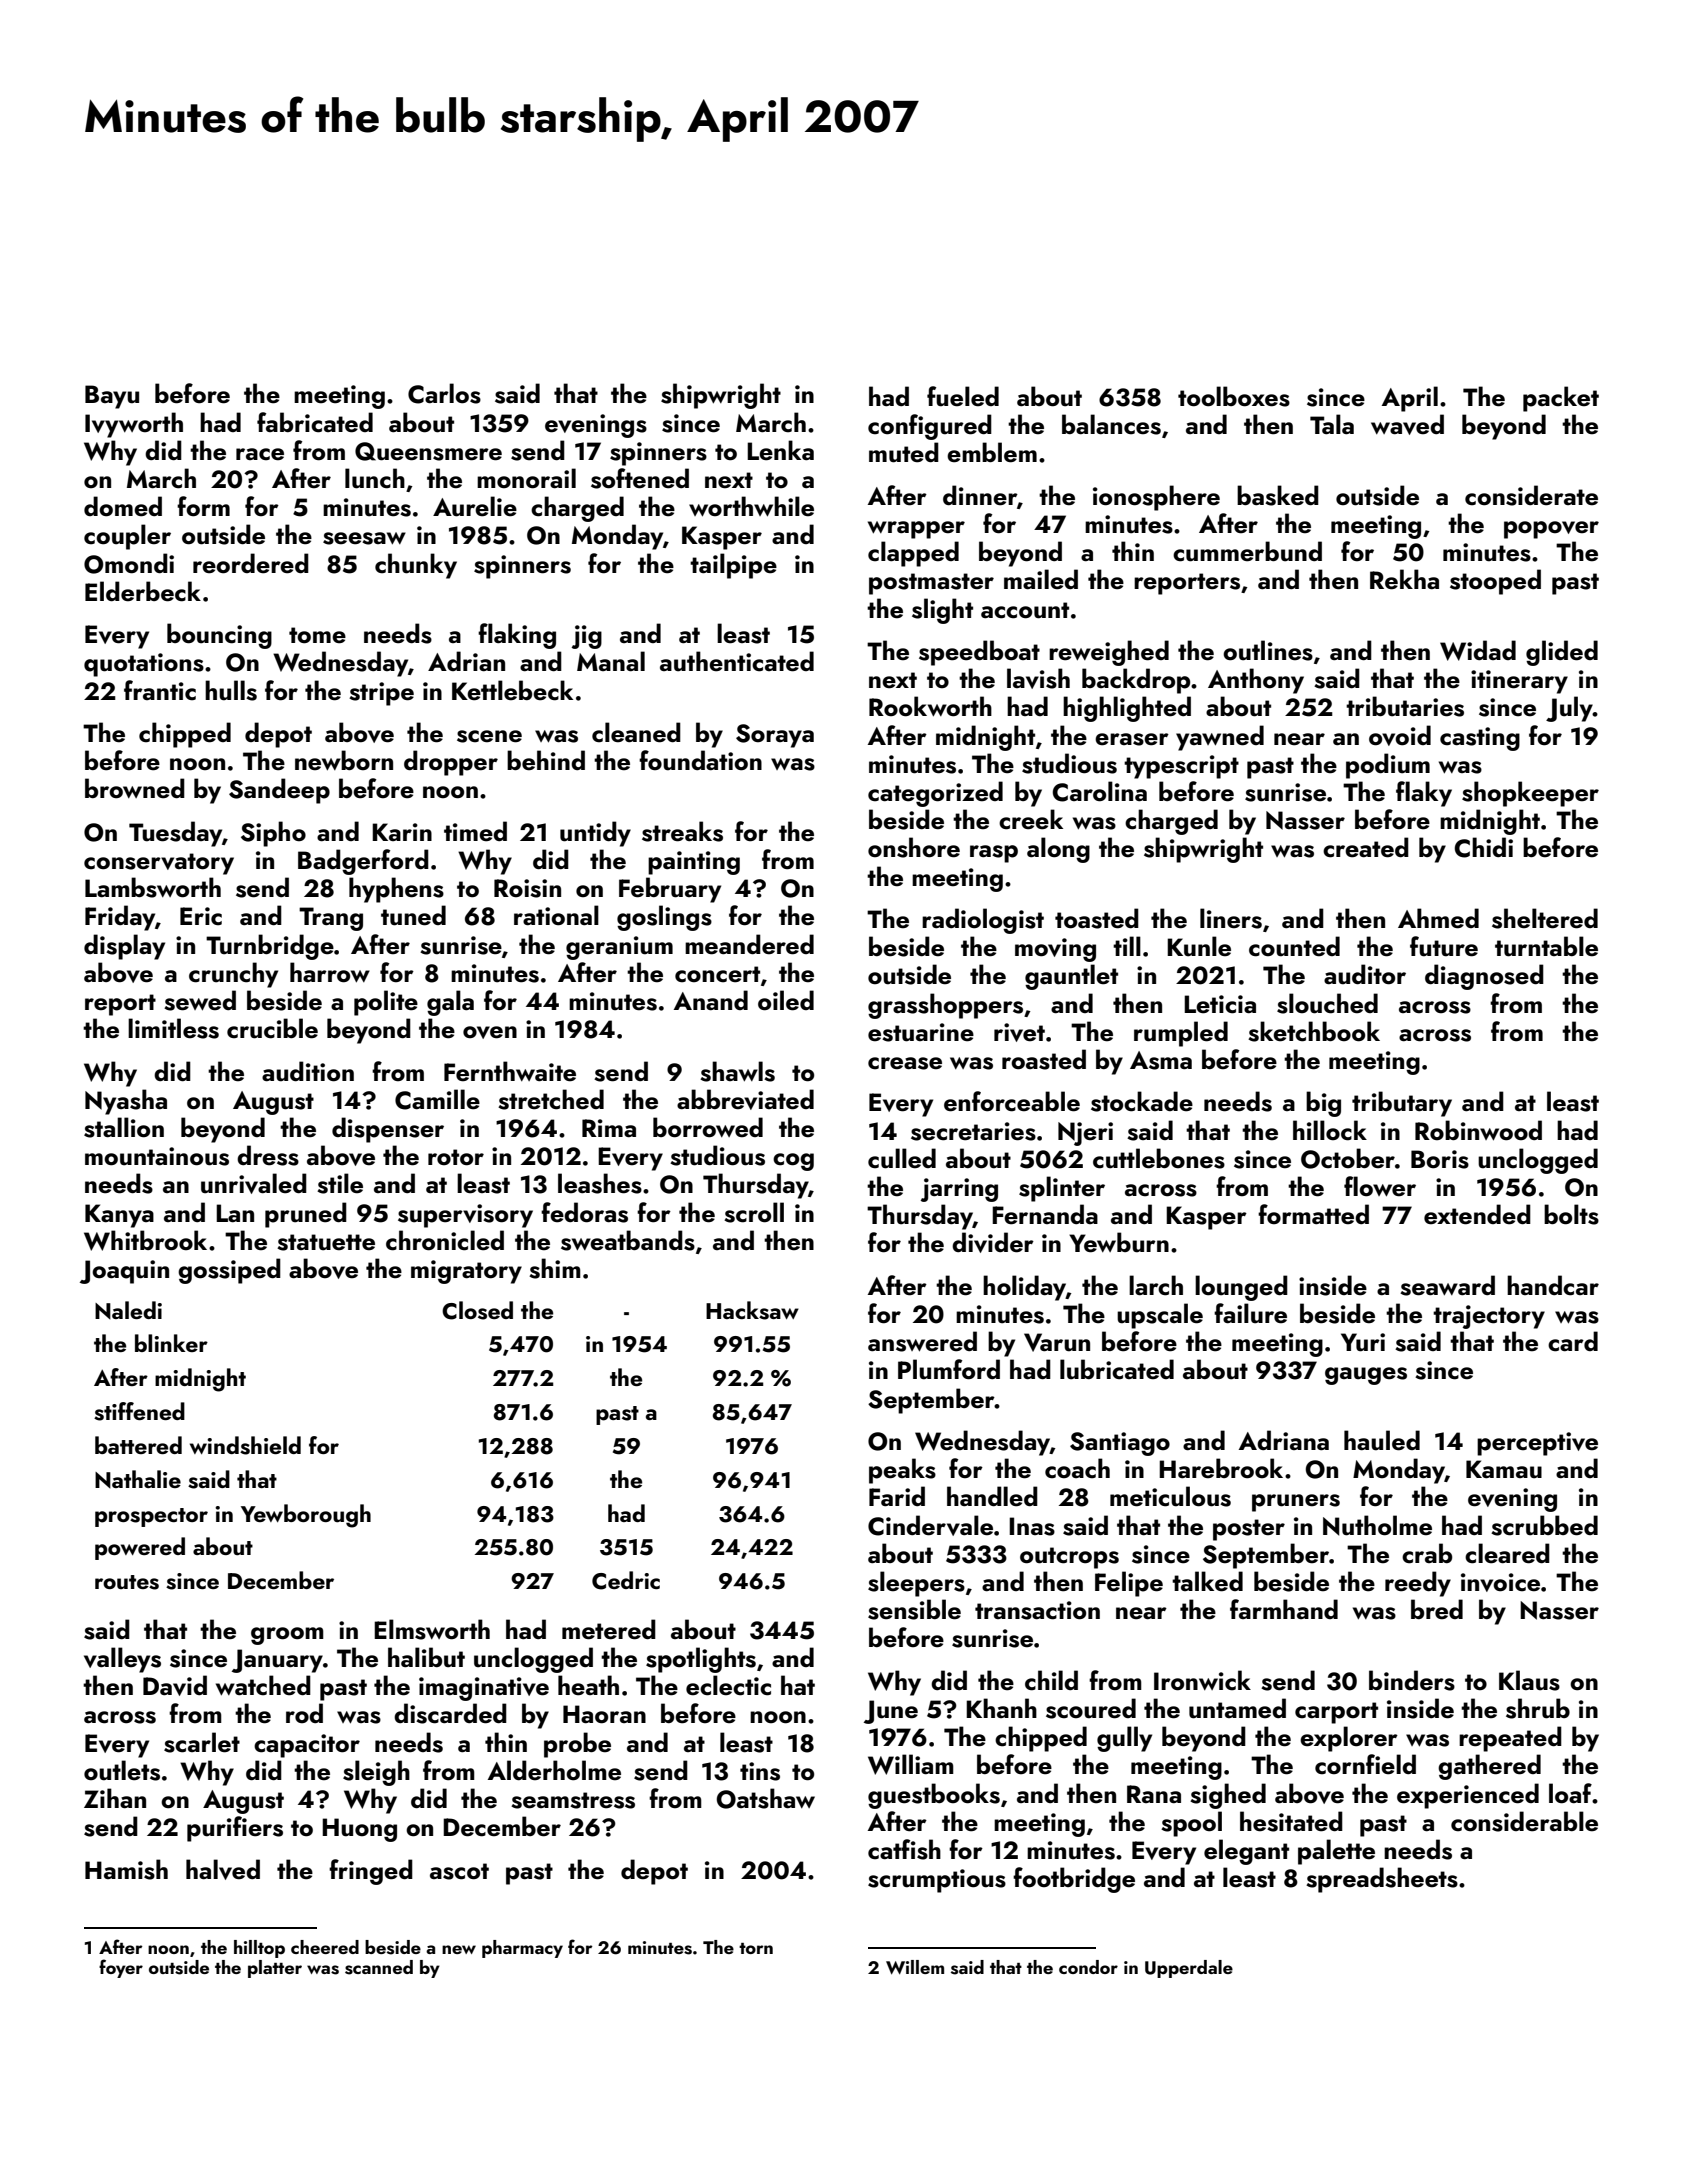 The width and height of the page is (1683, 2178). Describe the element at coordinates (1111, 424) in the page. I see `balances` at that location.
